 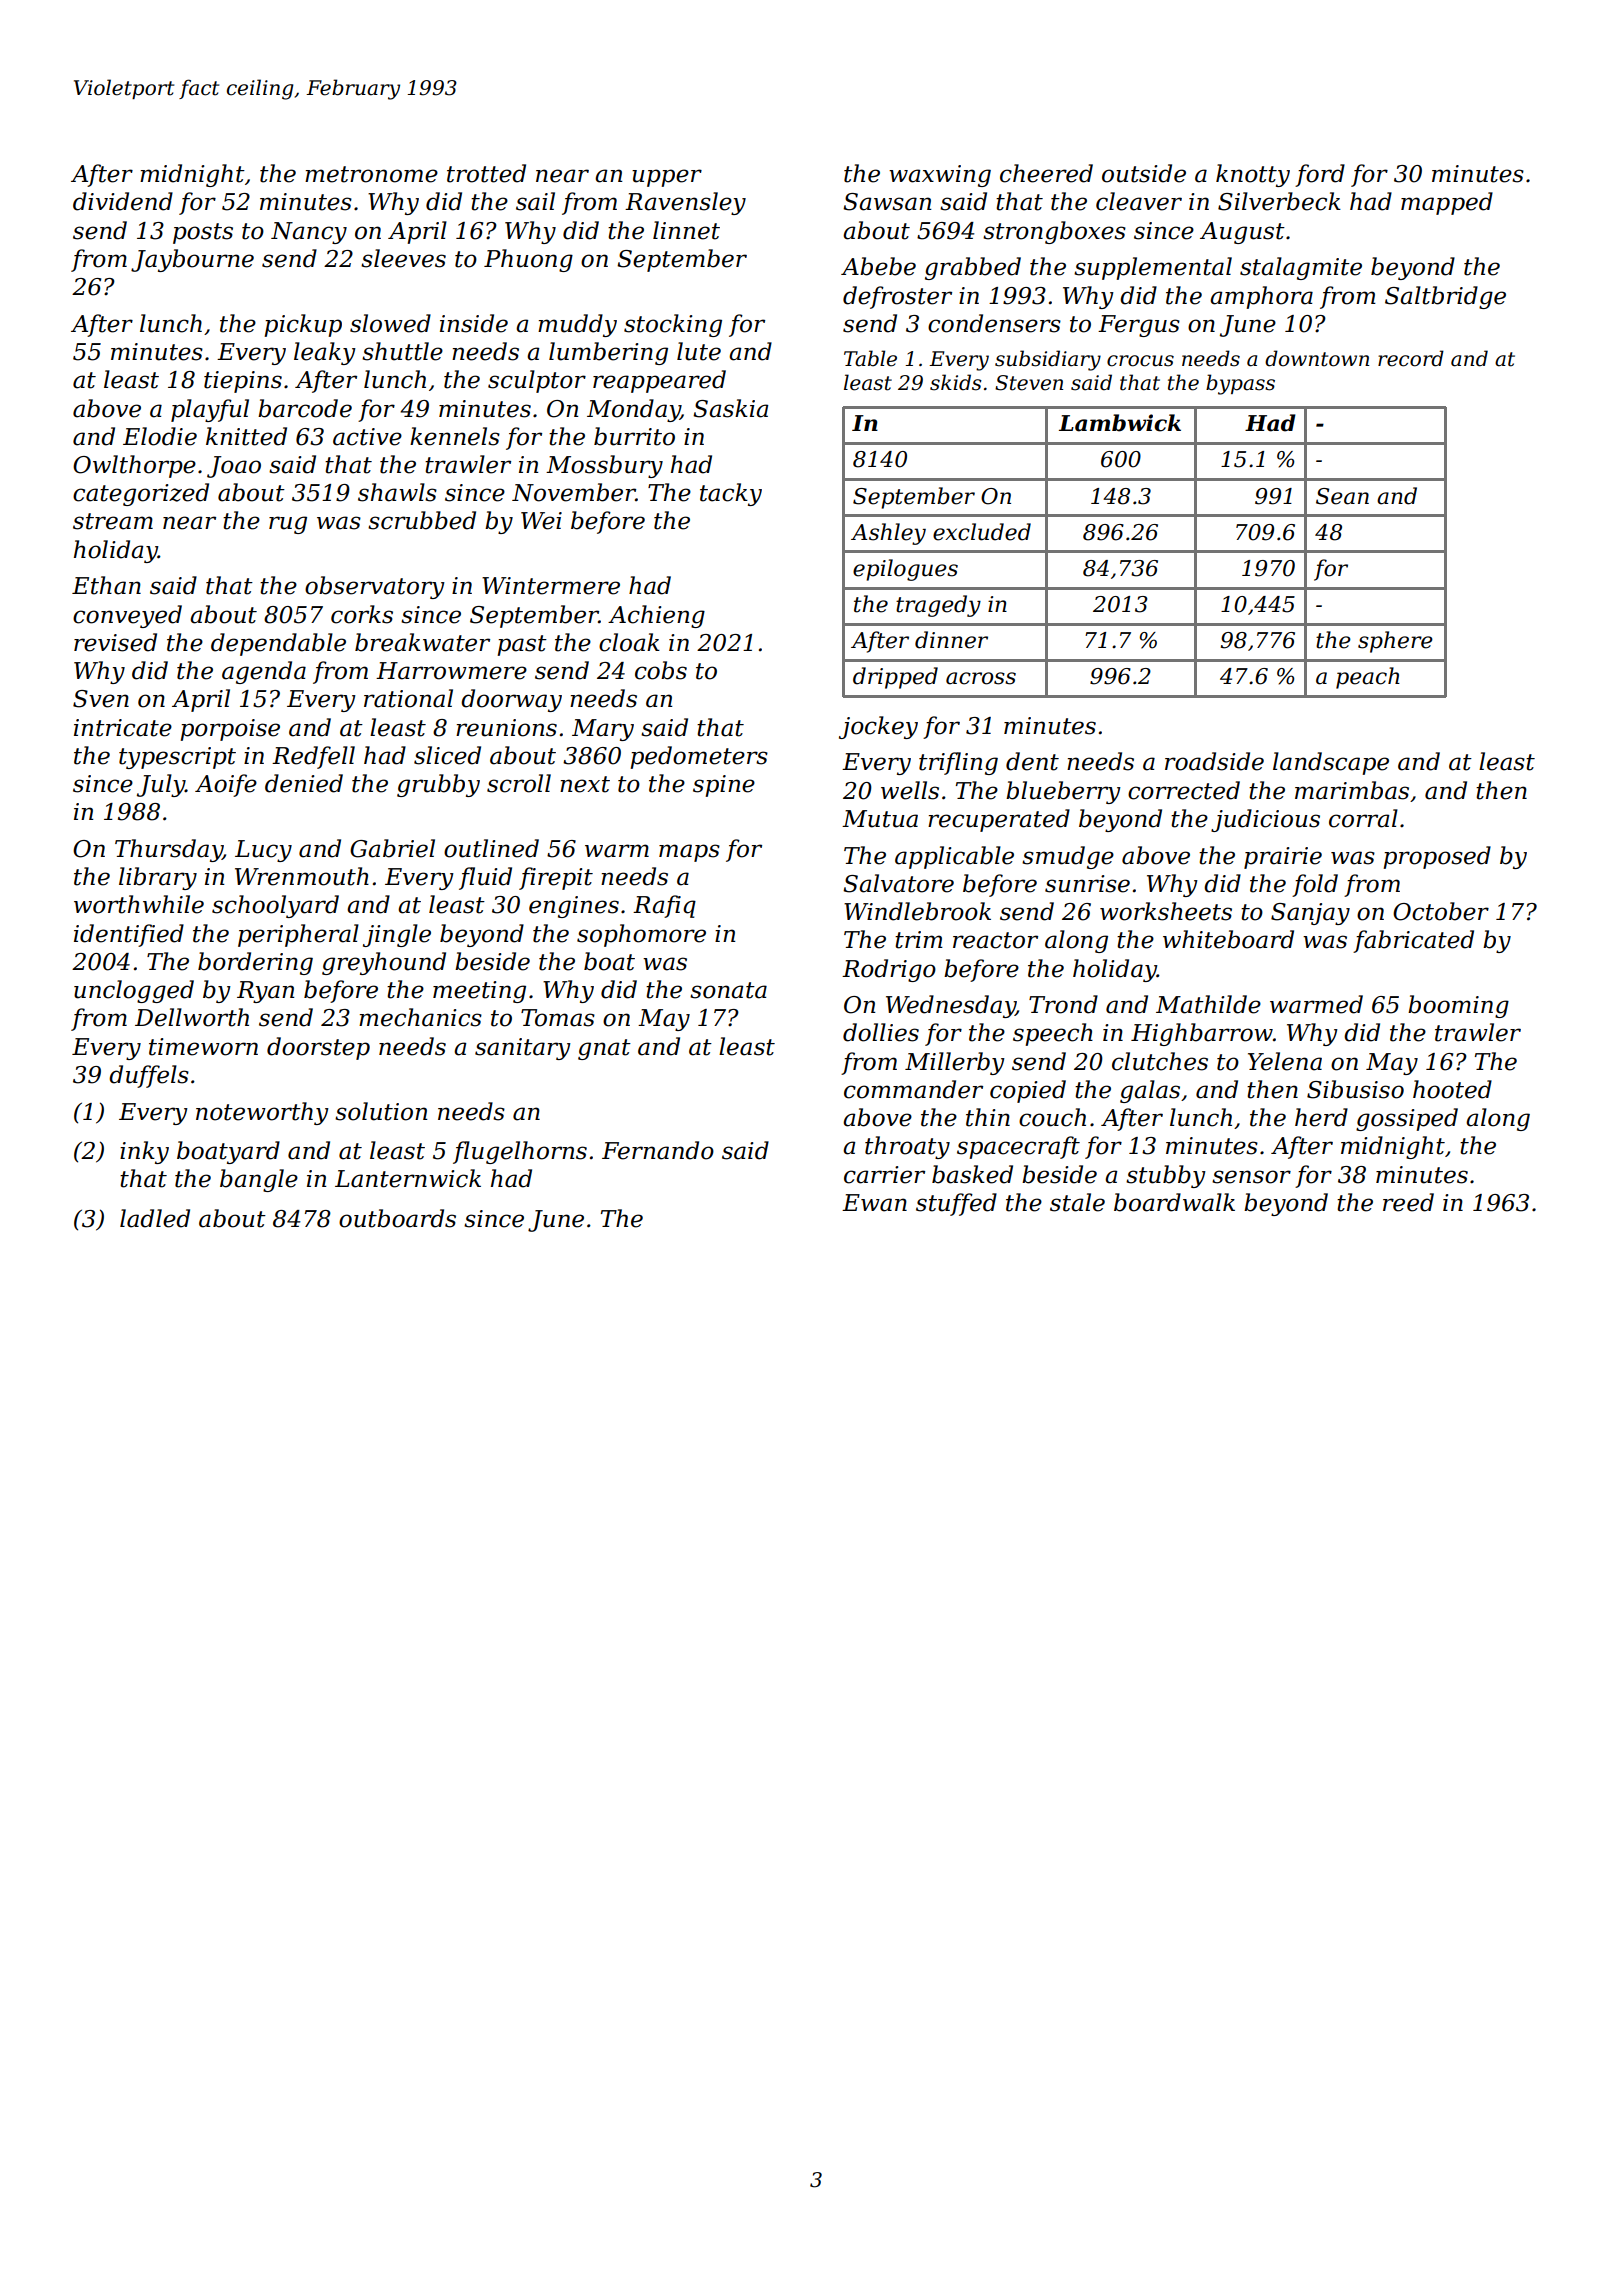 What do you see at coordinates (288, 525) in the image?
I see `rug` at bounding box center [288, 525].
